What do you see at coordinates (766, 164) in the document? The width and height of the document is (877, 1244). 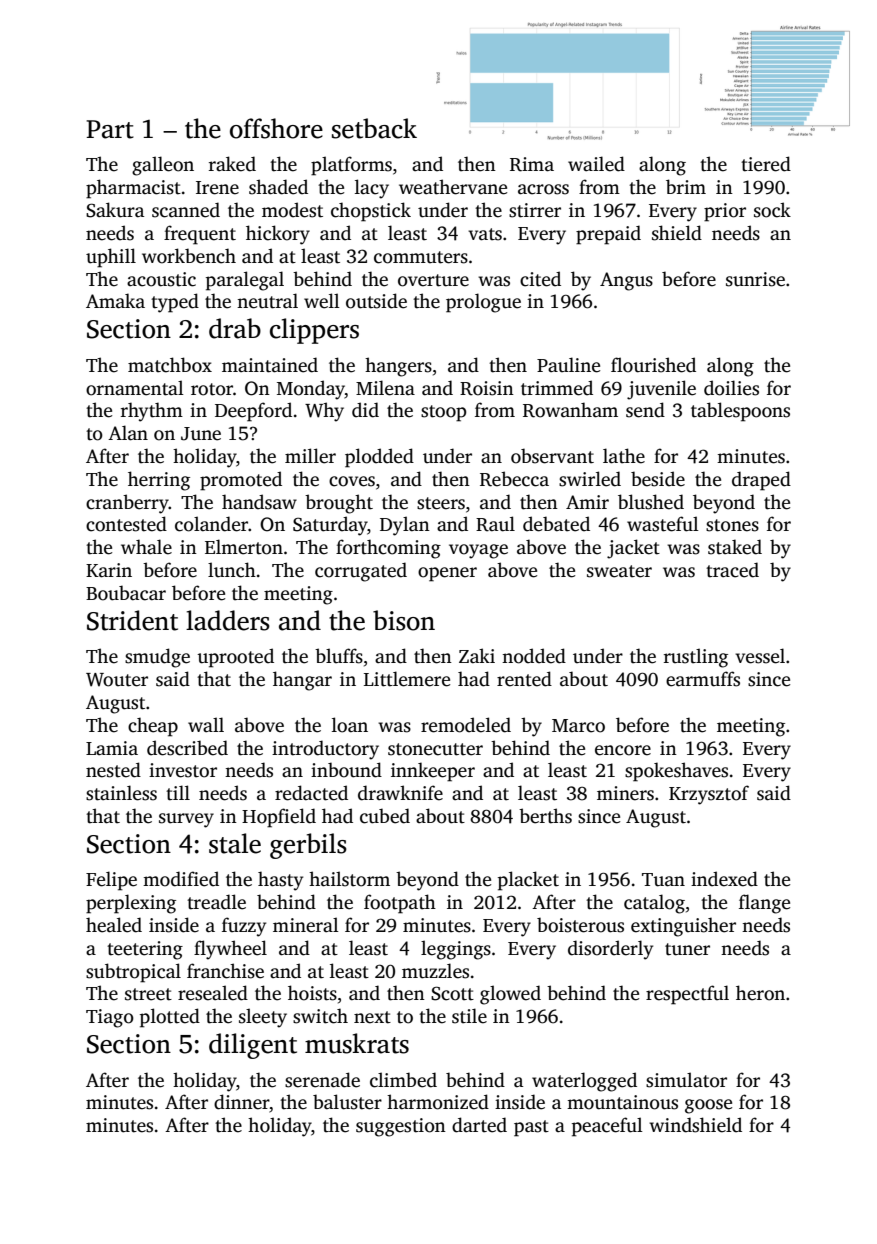 I see `tiered` at bounding box center [766, 164].
